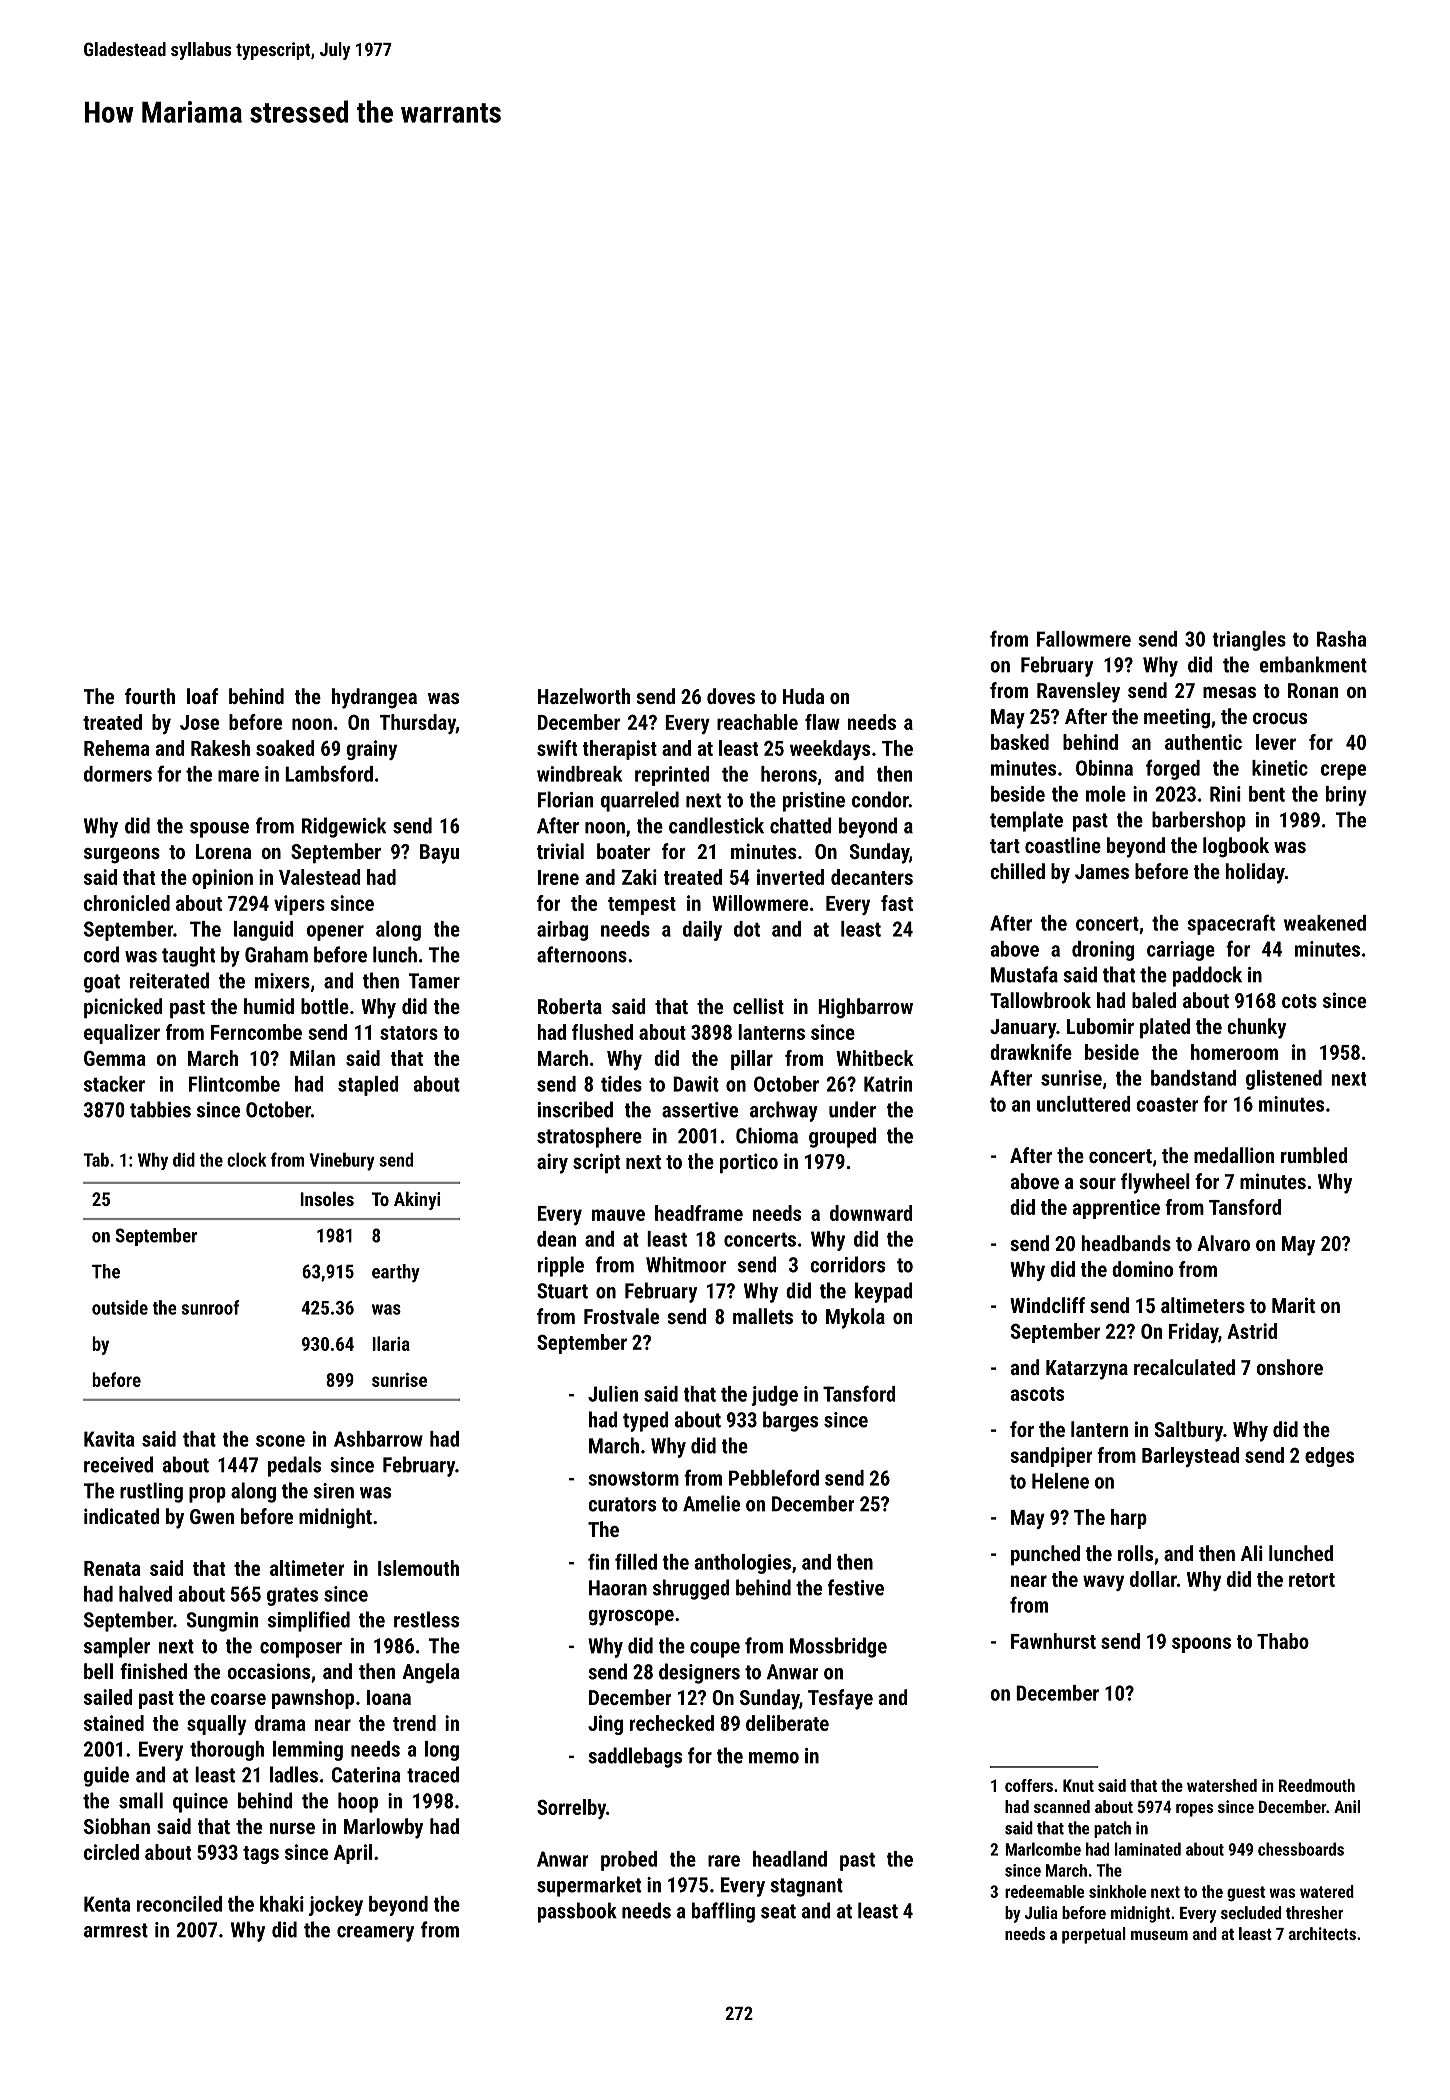 This screenshot has width=1450, height=2100. What do you see at coordinates (114, 1723) in the screenshot?
I see `stained` at bounding box center [114, 1723].
